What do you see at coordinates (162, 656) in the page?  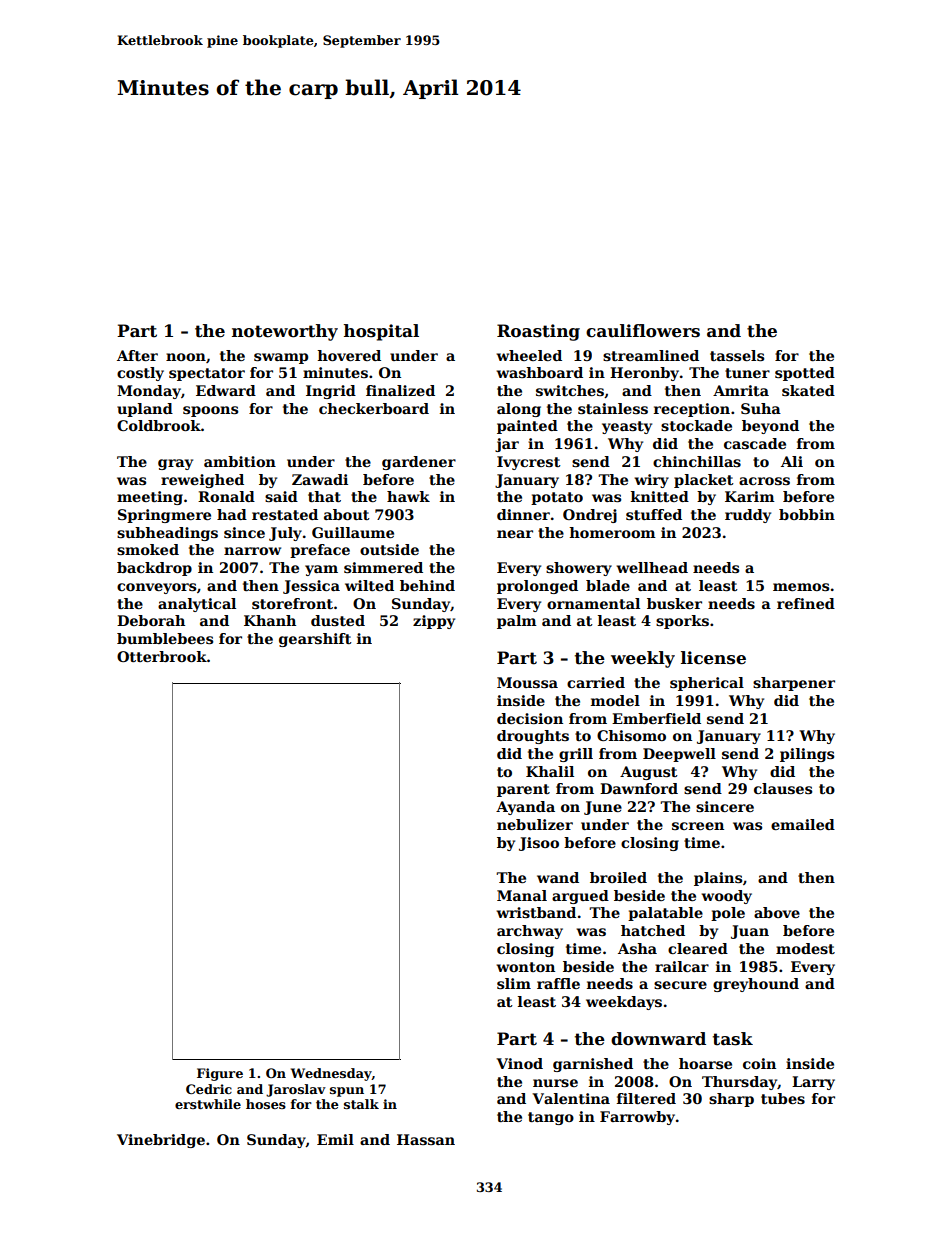 I see `Otterbrook` at bounding box center [162, 656].
